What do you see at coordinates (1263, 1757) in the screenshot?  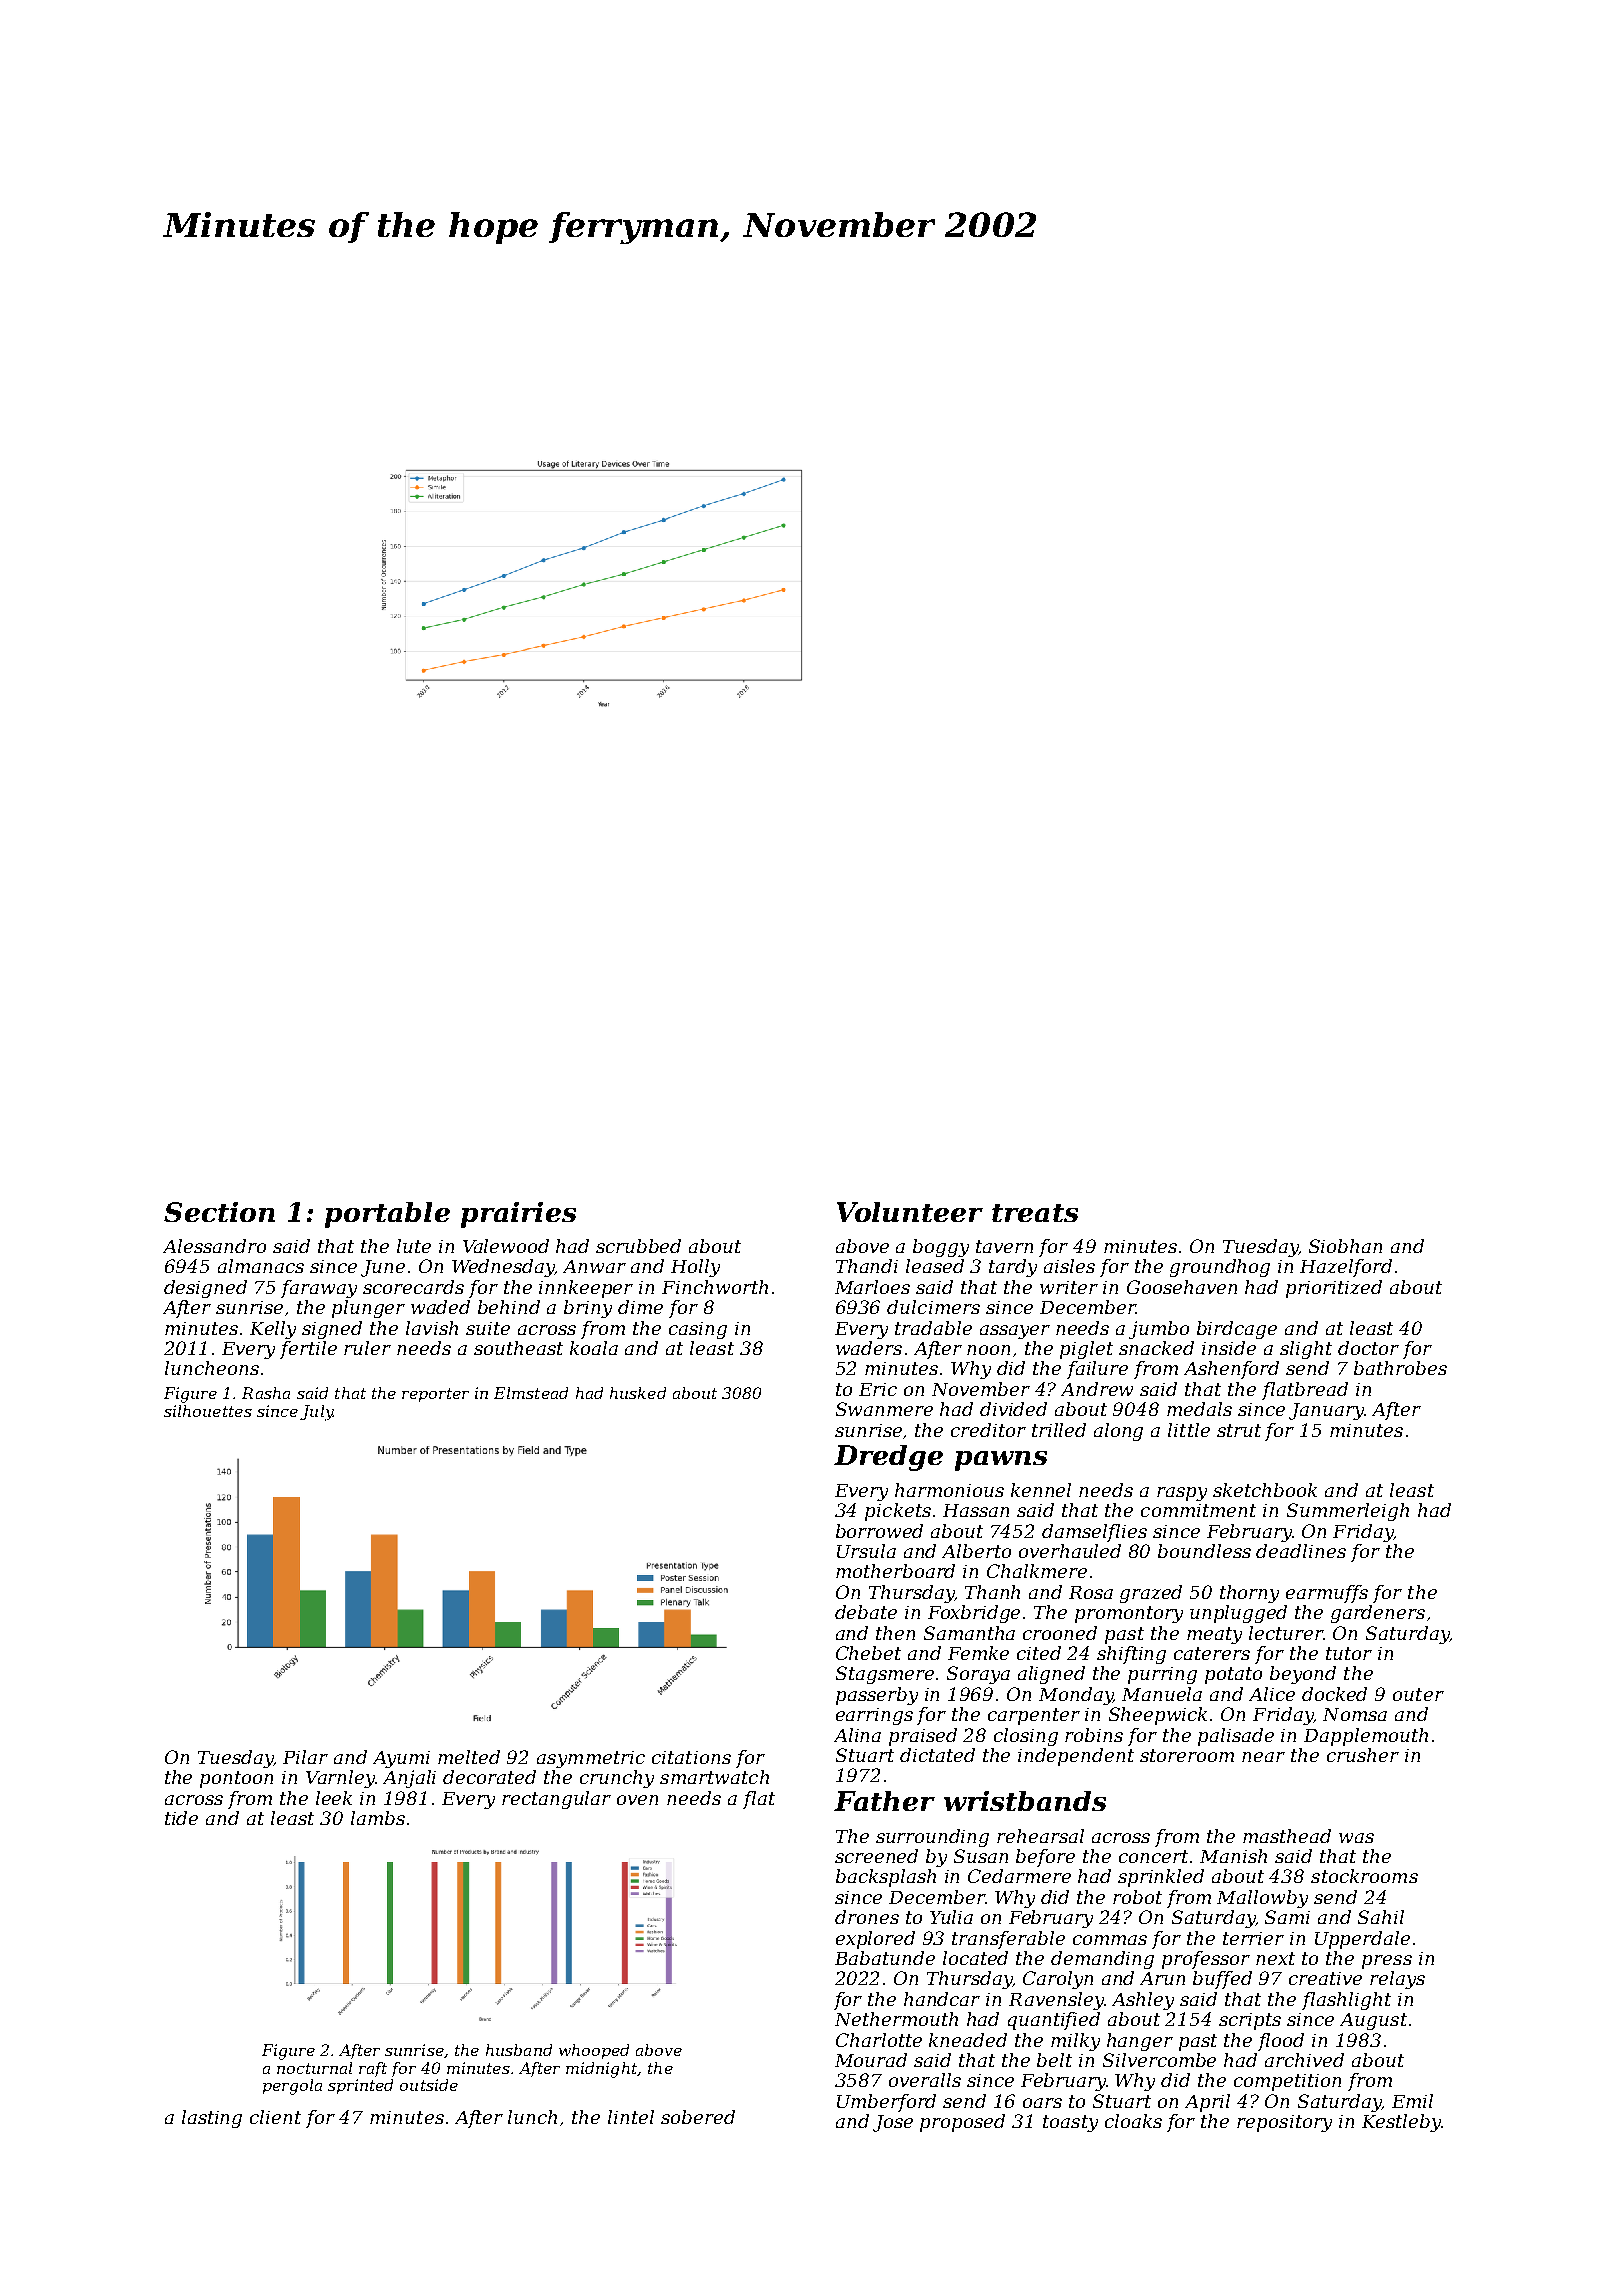 I see `near` at bounding box center [1263, 1757].
